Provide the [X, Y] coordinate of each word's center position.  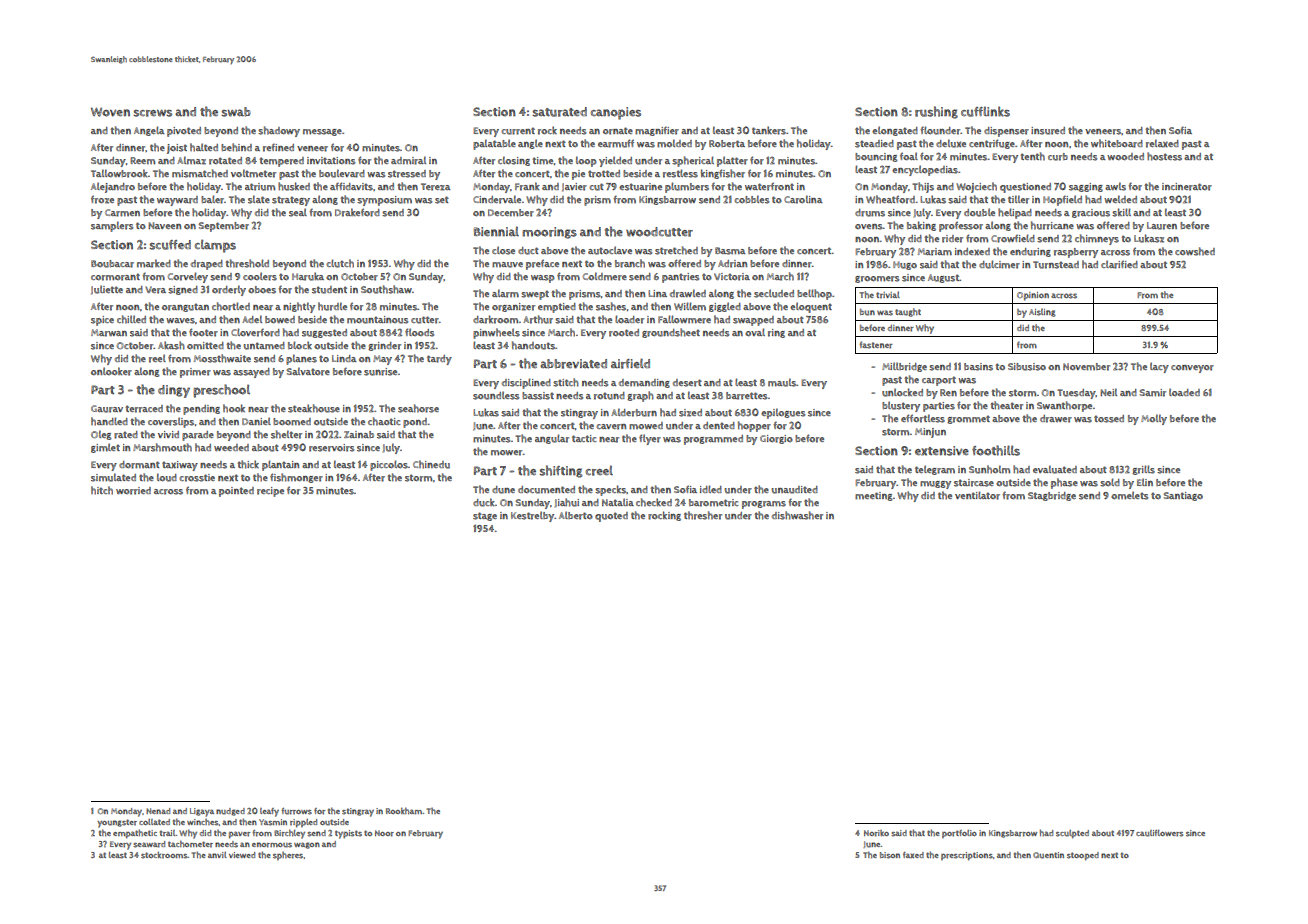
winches [203, 822]
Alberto [576, 515]
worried [133, 491]
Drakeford [357, 212]
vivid [168, 434]
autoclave [610, 250]
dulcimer [999, 264]
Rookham [404, 810]
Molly [1154, 419]
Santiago [1183, 496]
